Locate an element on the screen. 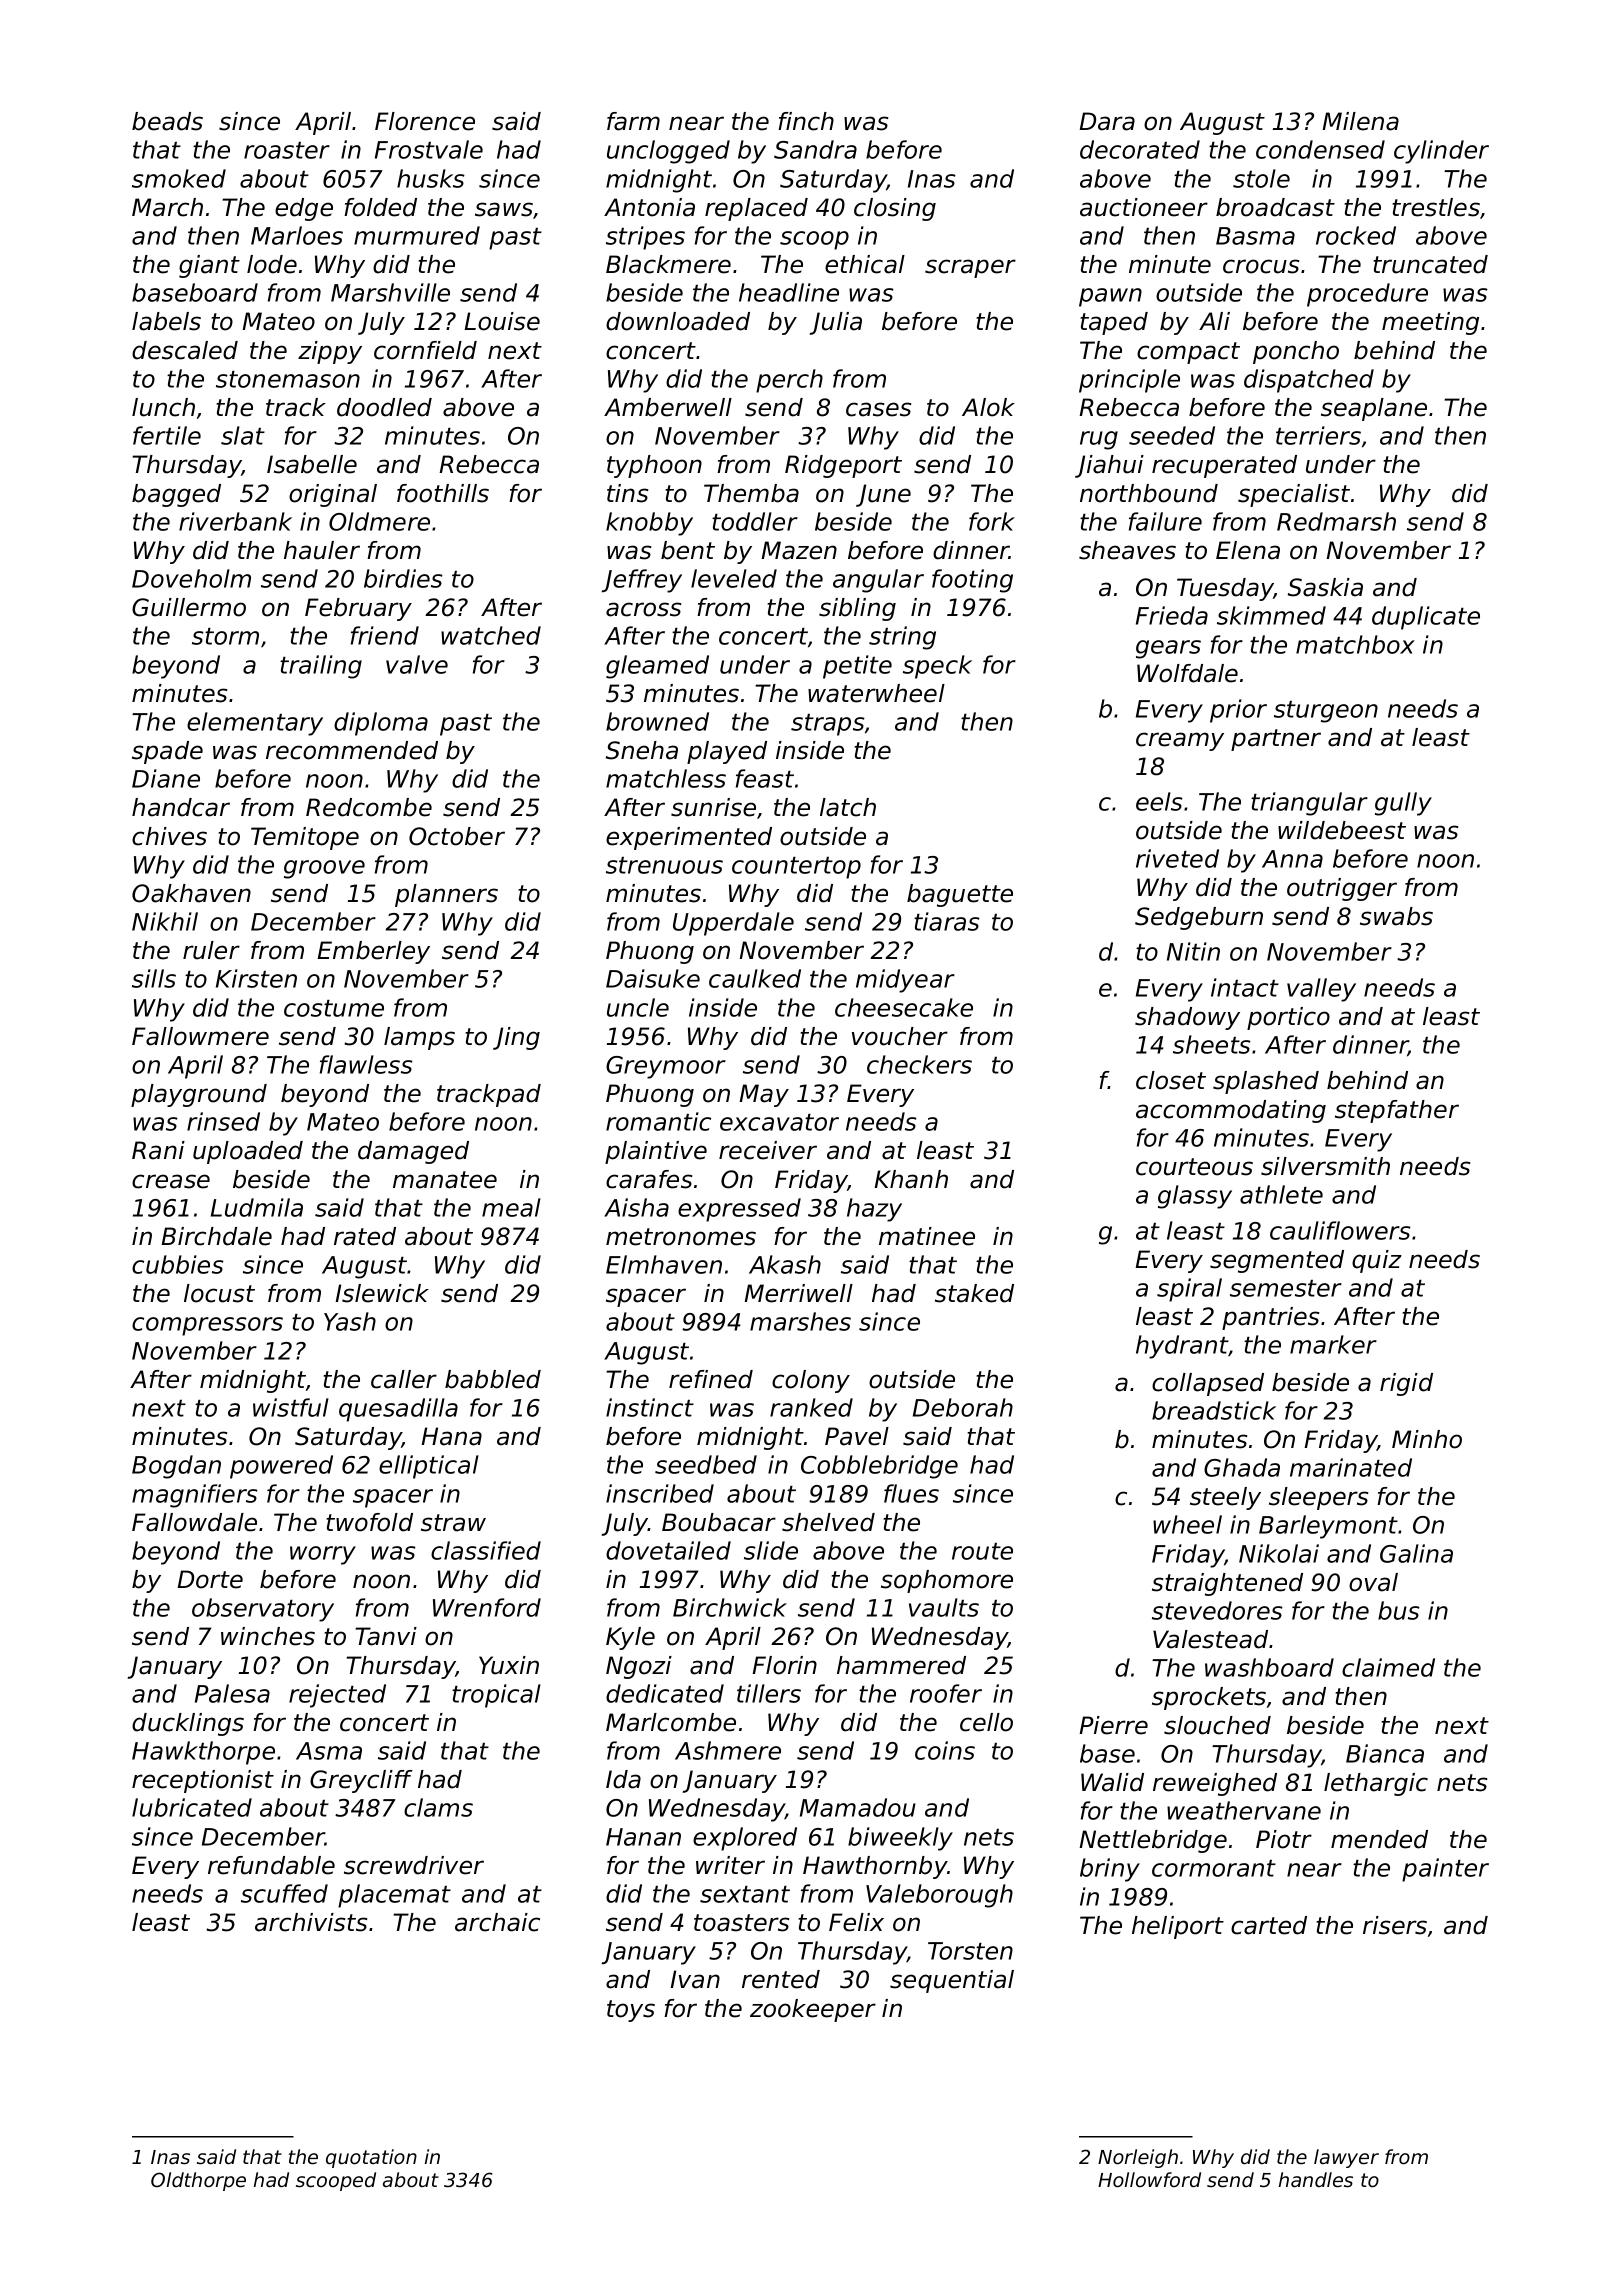 Image resolution: width=1620 pixels, height=2292 pixels. Ridgeport is located at coordinates (843, 466).
